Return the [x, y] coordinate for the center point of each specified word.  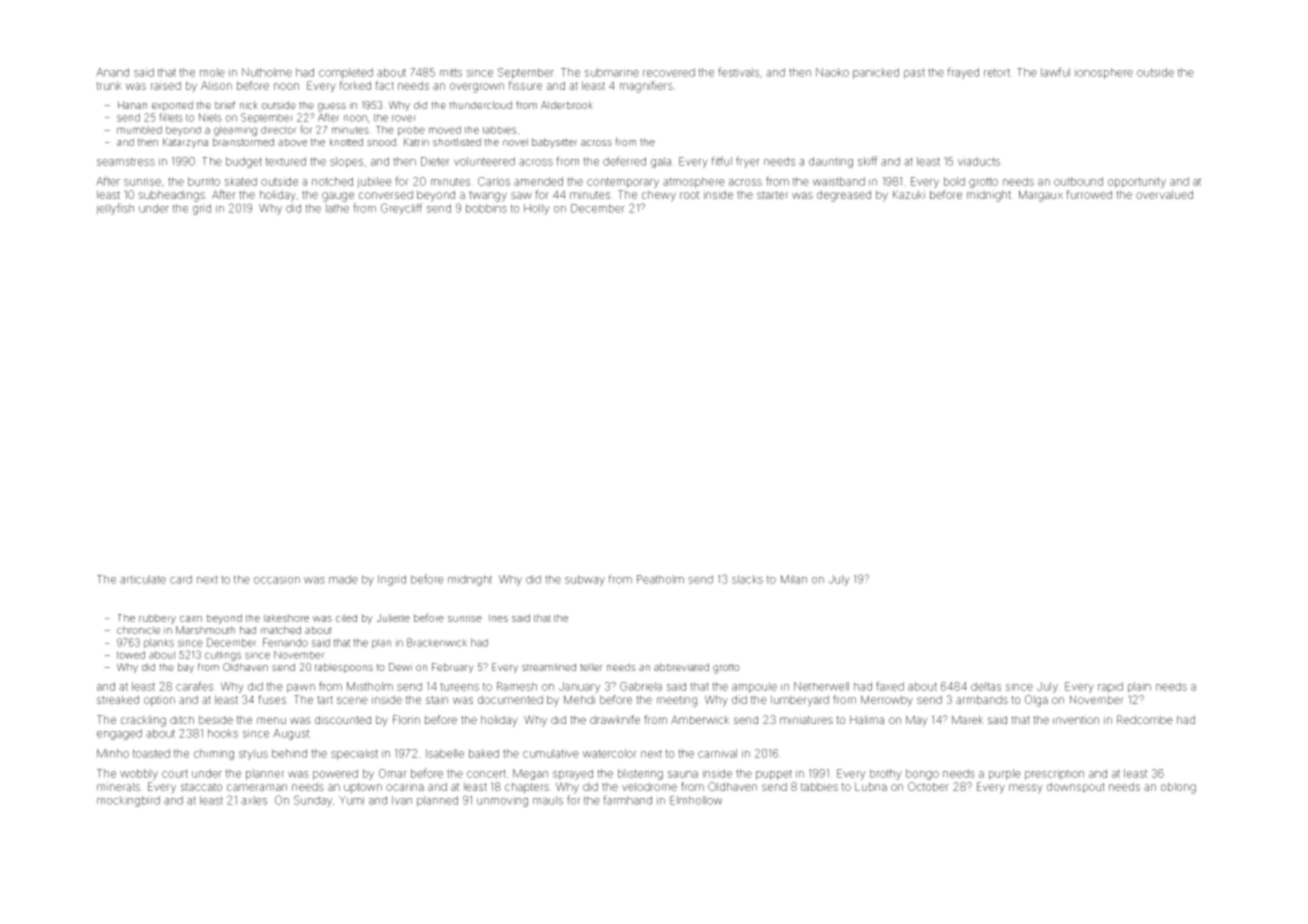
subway [585, 580]
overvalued [1164, 194]
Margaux [1041, 196]
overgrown [477, 88]
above [292, 142]
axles [254, 800]
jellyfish [115, 209]
